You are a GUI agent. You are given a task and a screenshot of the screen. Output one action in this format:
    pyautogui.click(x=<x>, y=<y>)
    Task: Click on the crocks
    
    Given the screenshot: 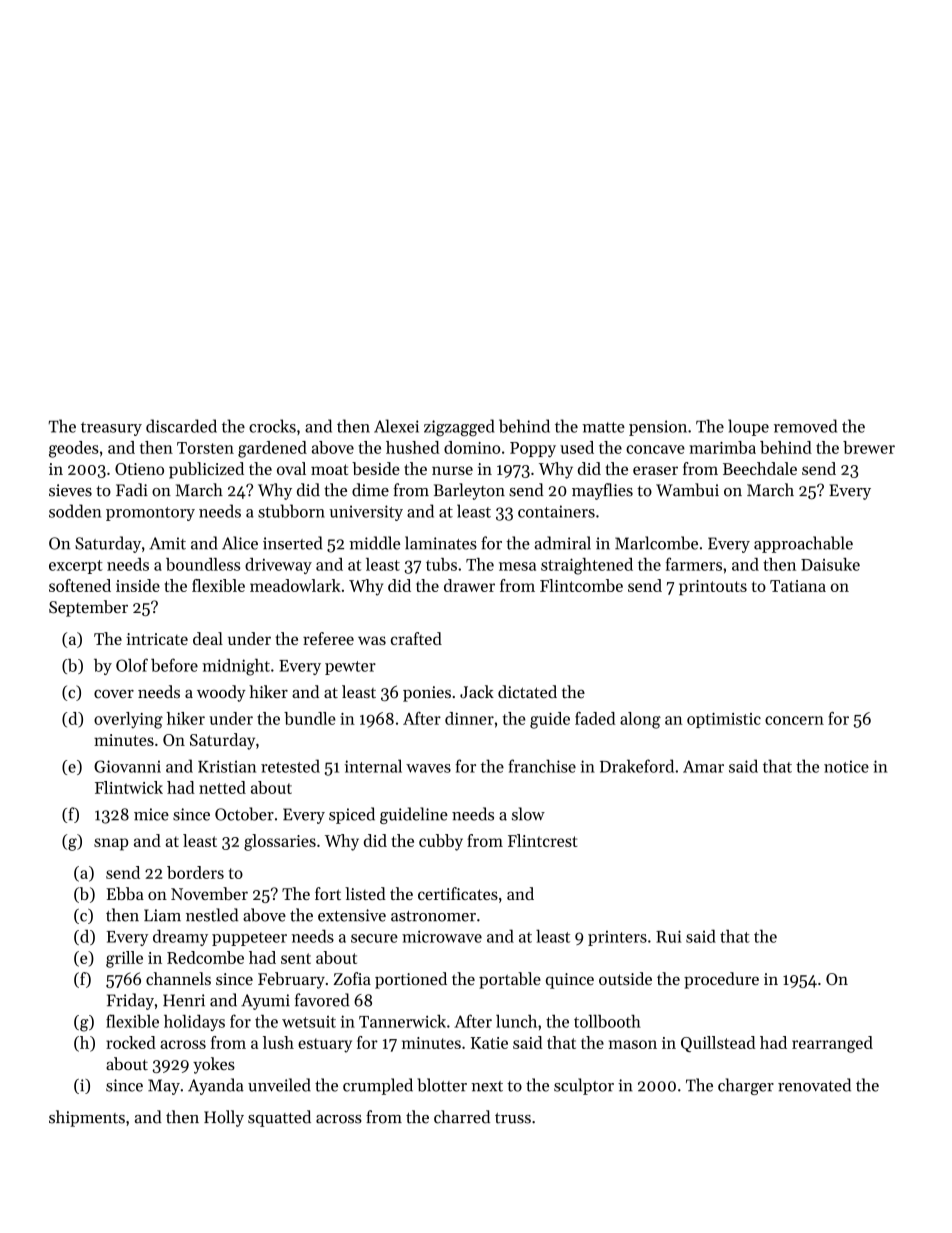 What is the action you would take?
    pyautogui.click(x=272, y=426)
